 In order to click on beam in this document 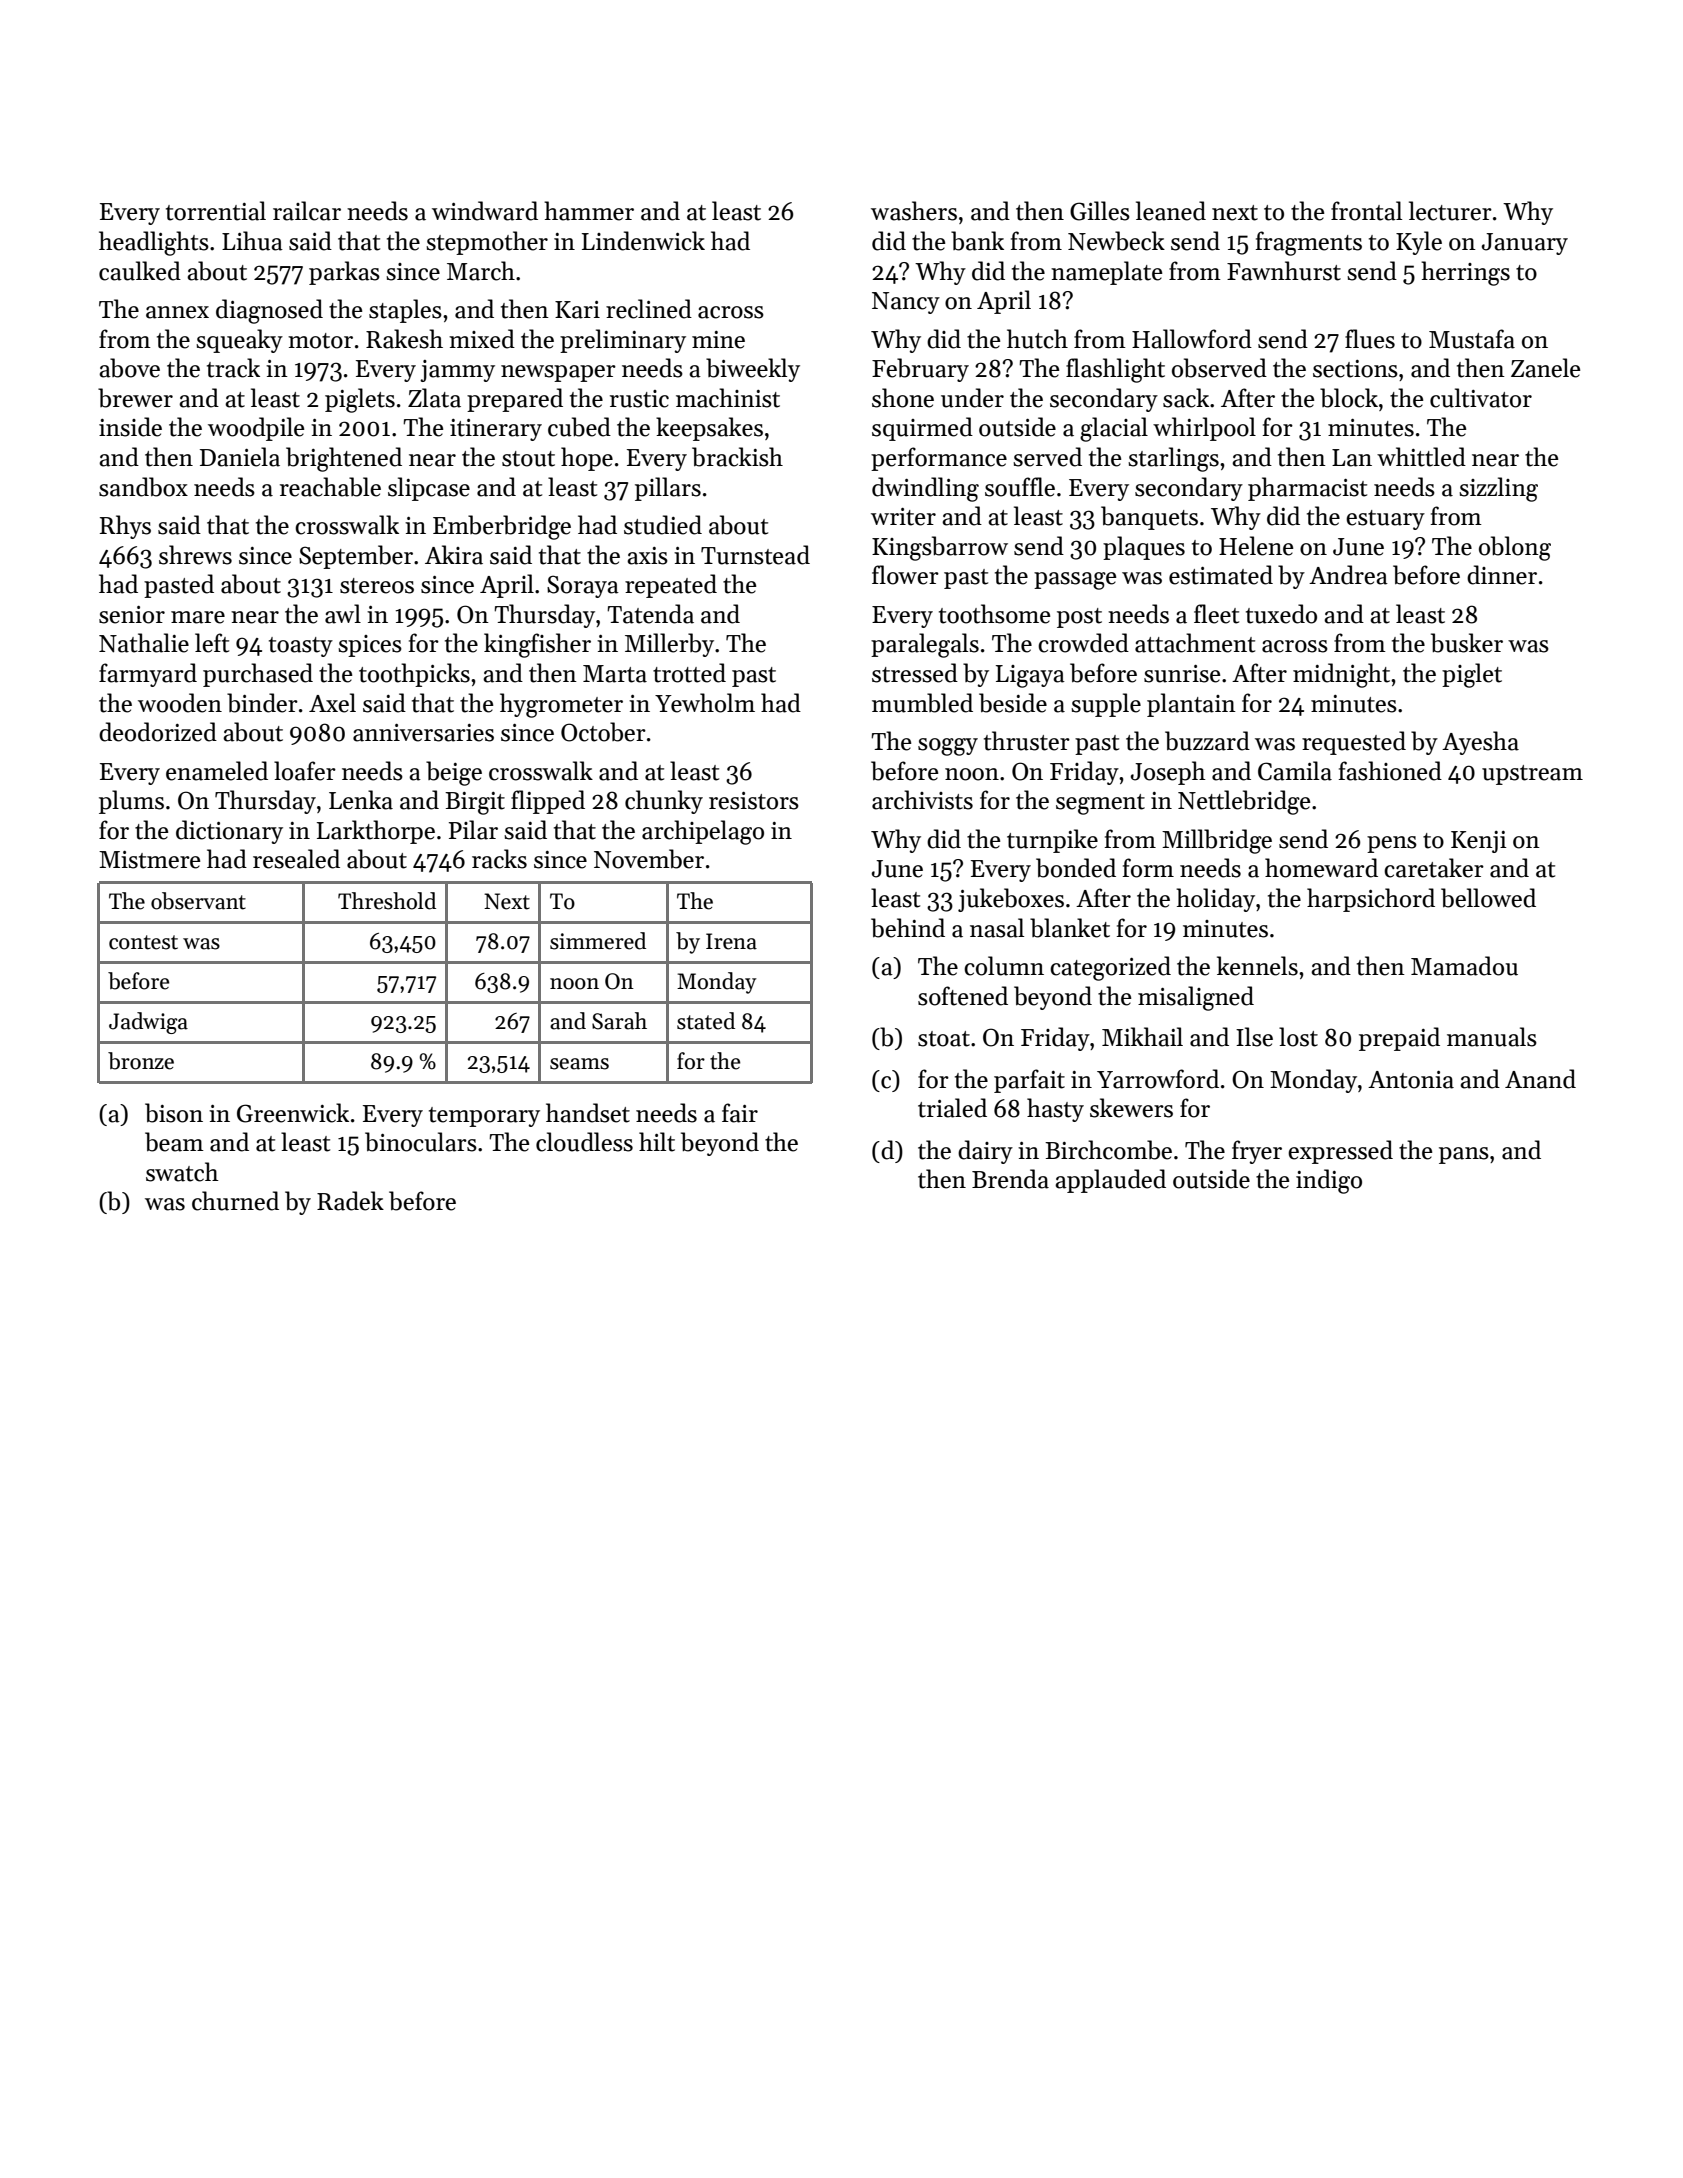, I will do `click(174, 1142)`.
